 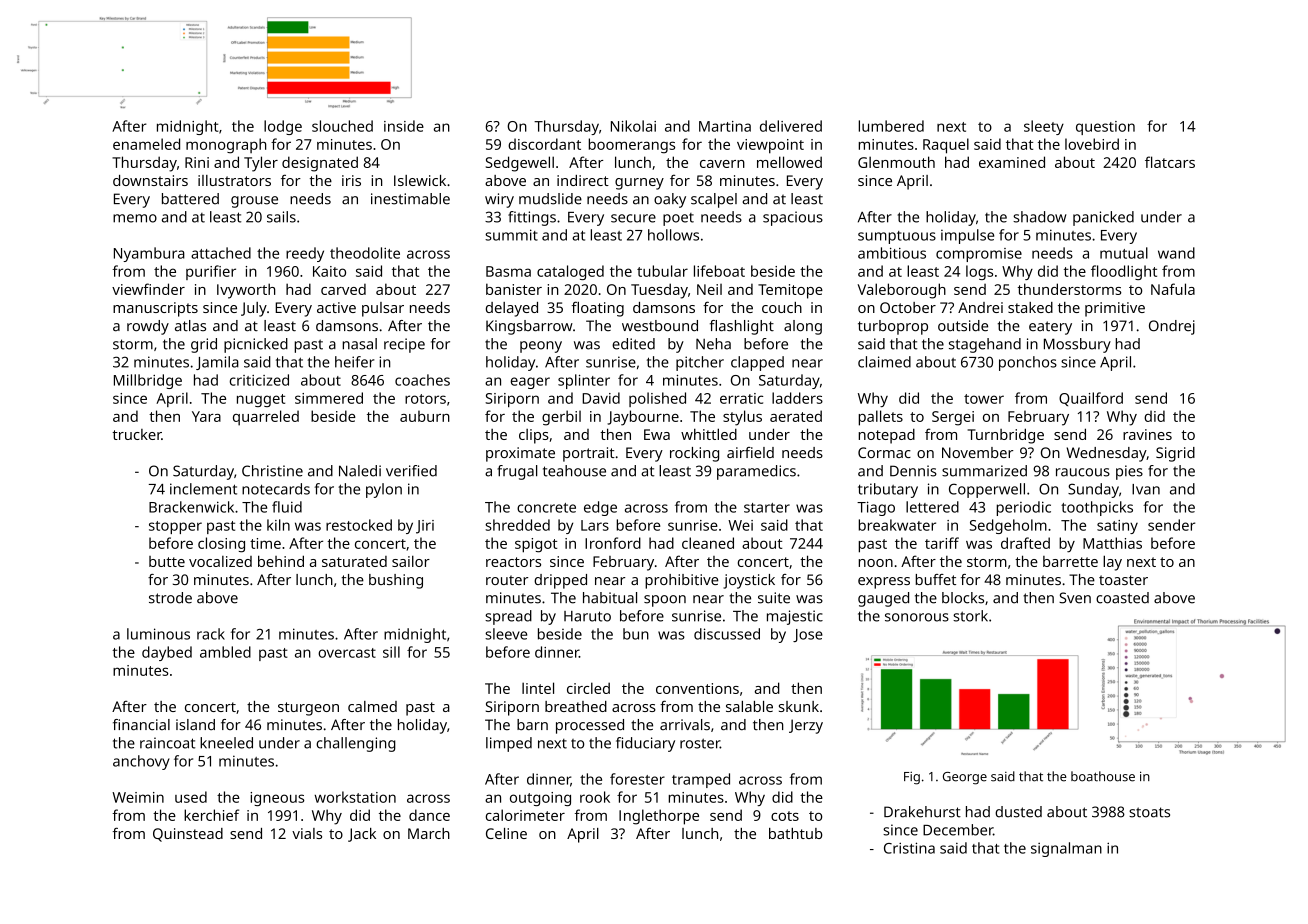 What do you see at coordinates (756, 472) in the screenshot?
I see `paramedics` at bounding box center [756, 472].
